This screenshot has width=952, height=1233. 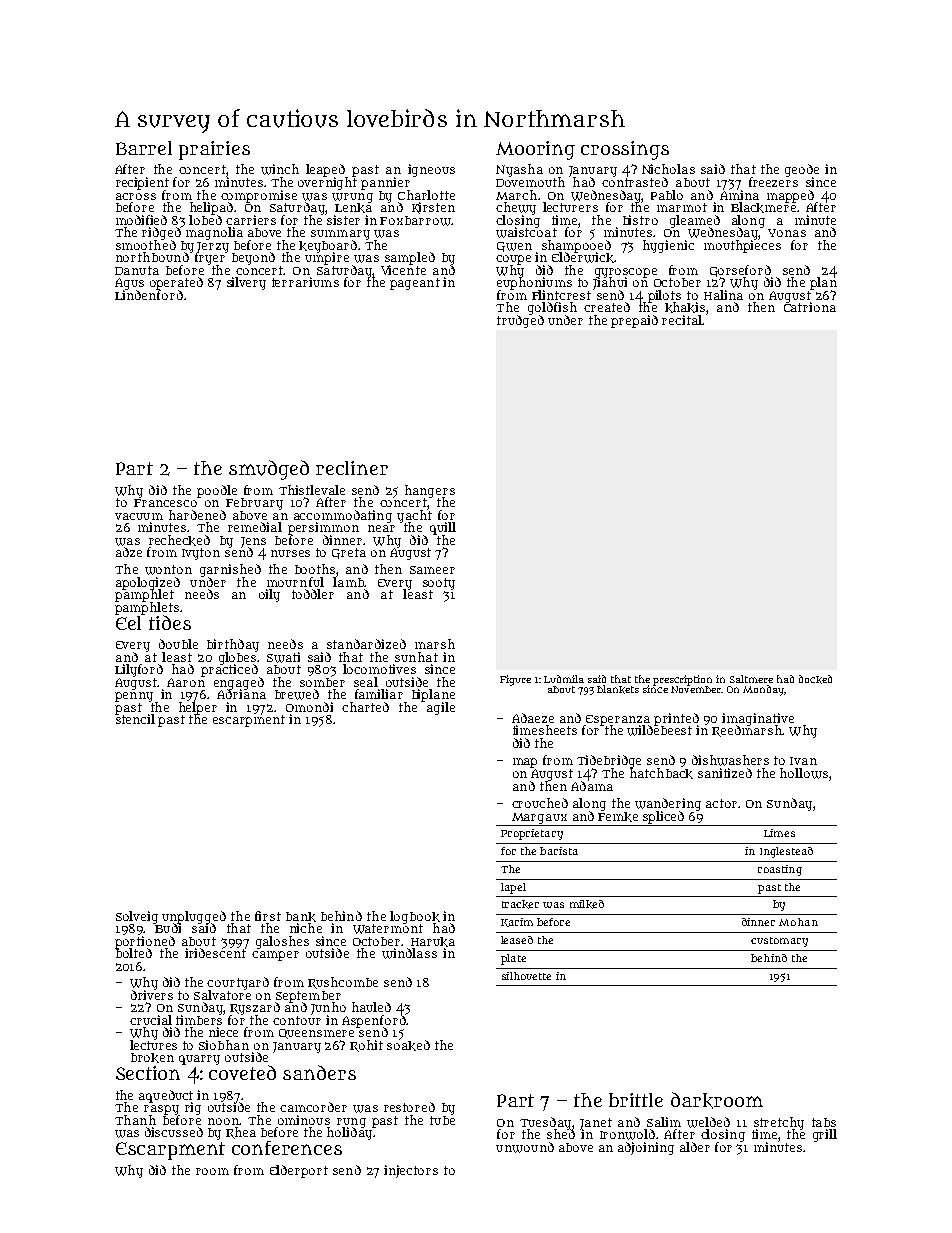 I want to click on discussed, so click(x=174, y=1132).
